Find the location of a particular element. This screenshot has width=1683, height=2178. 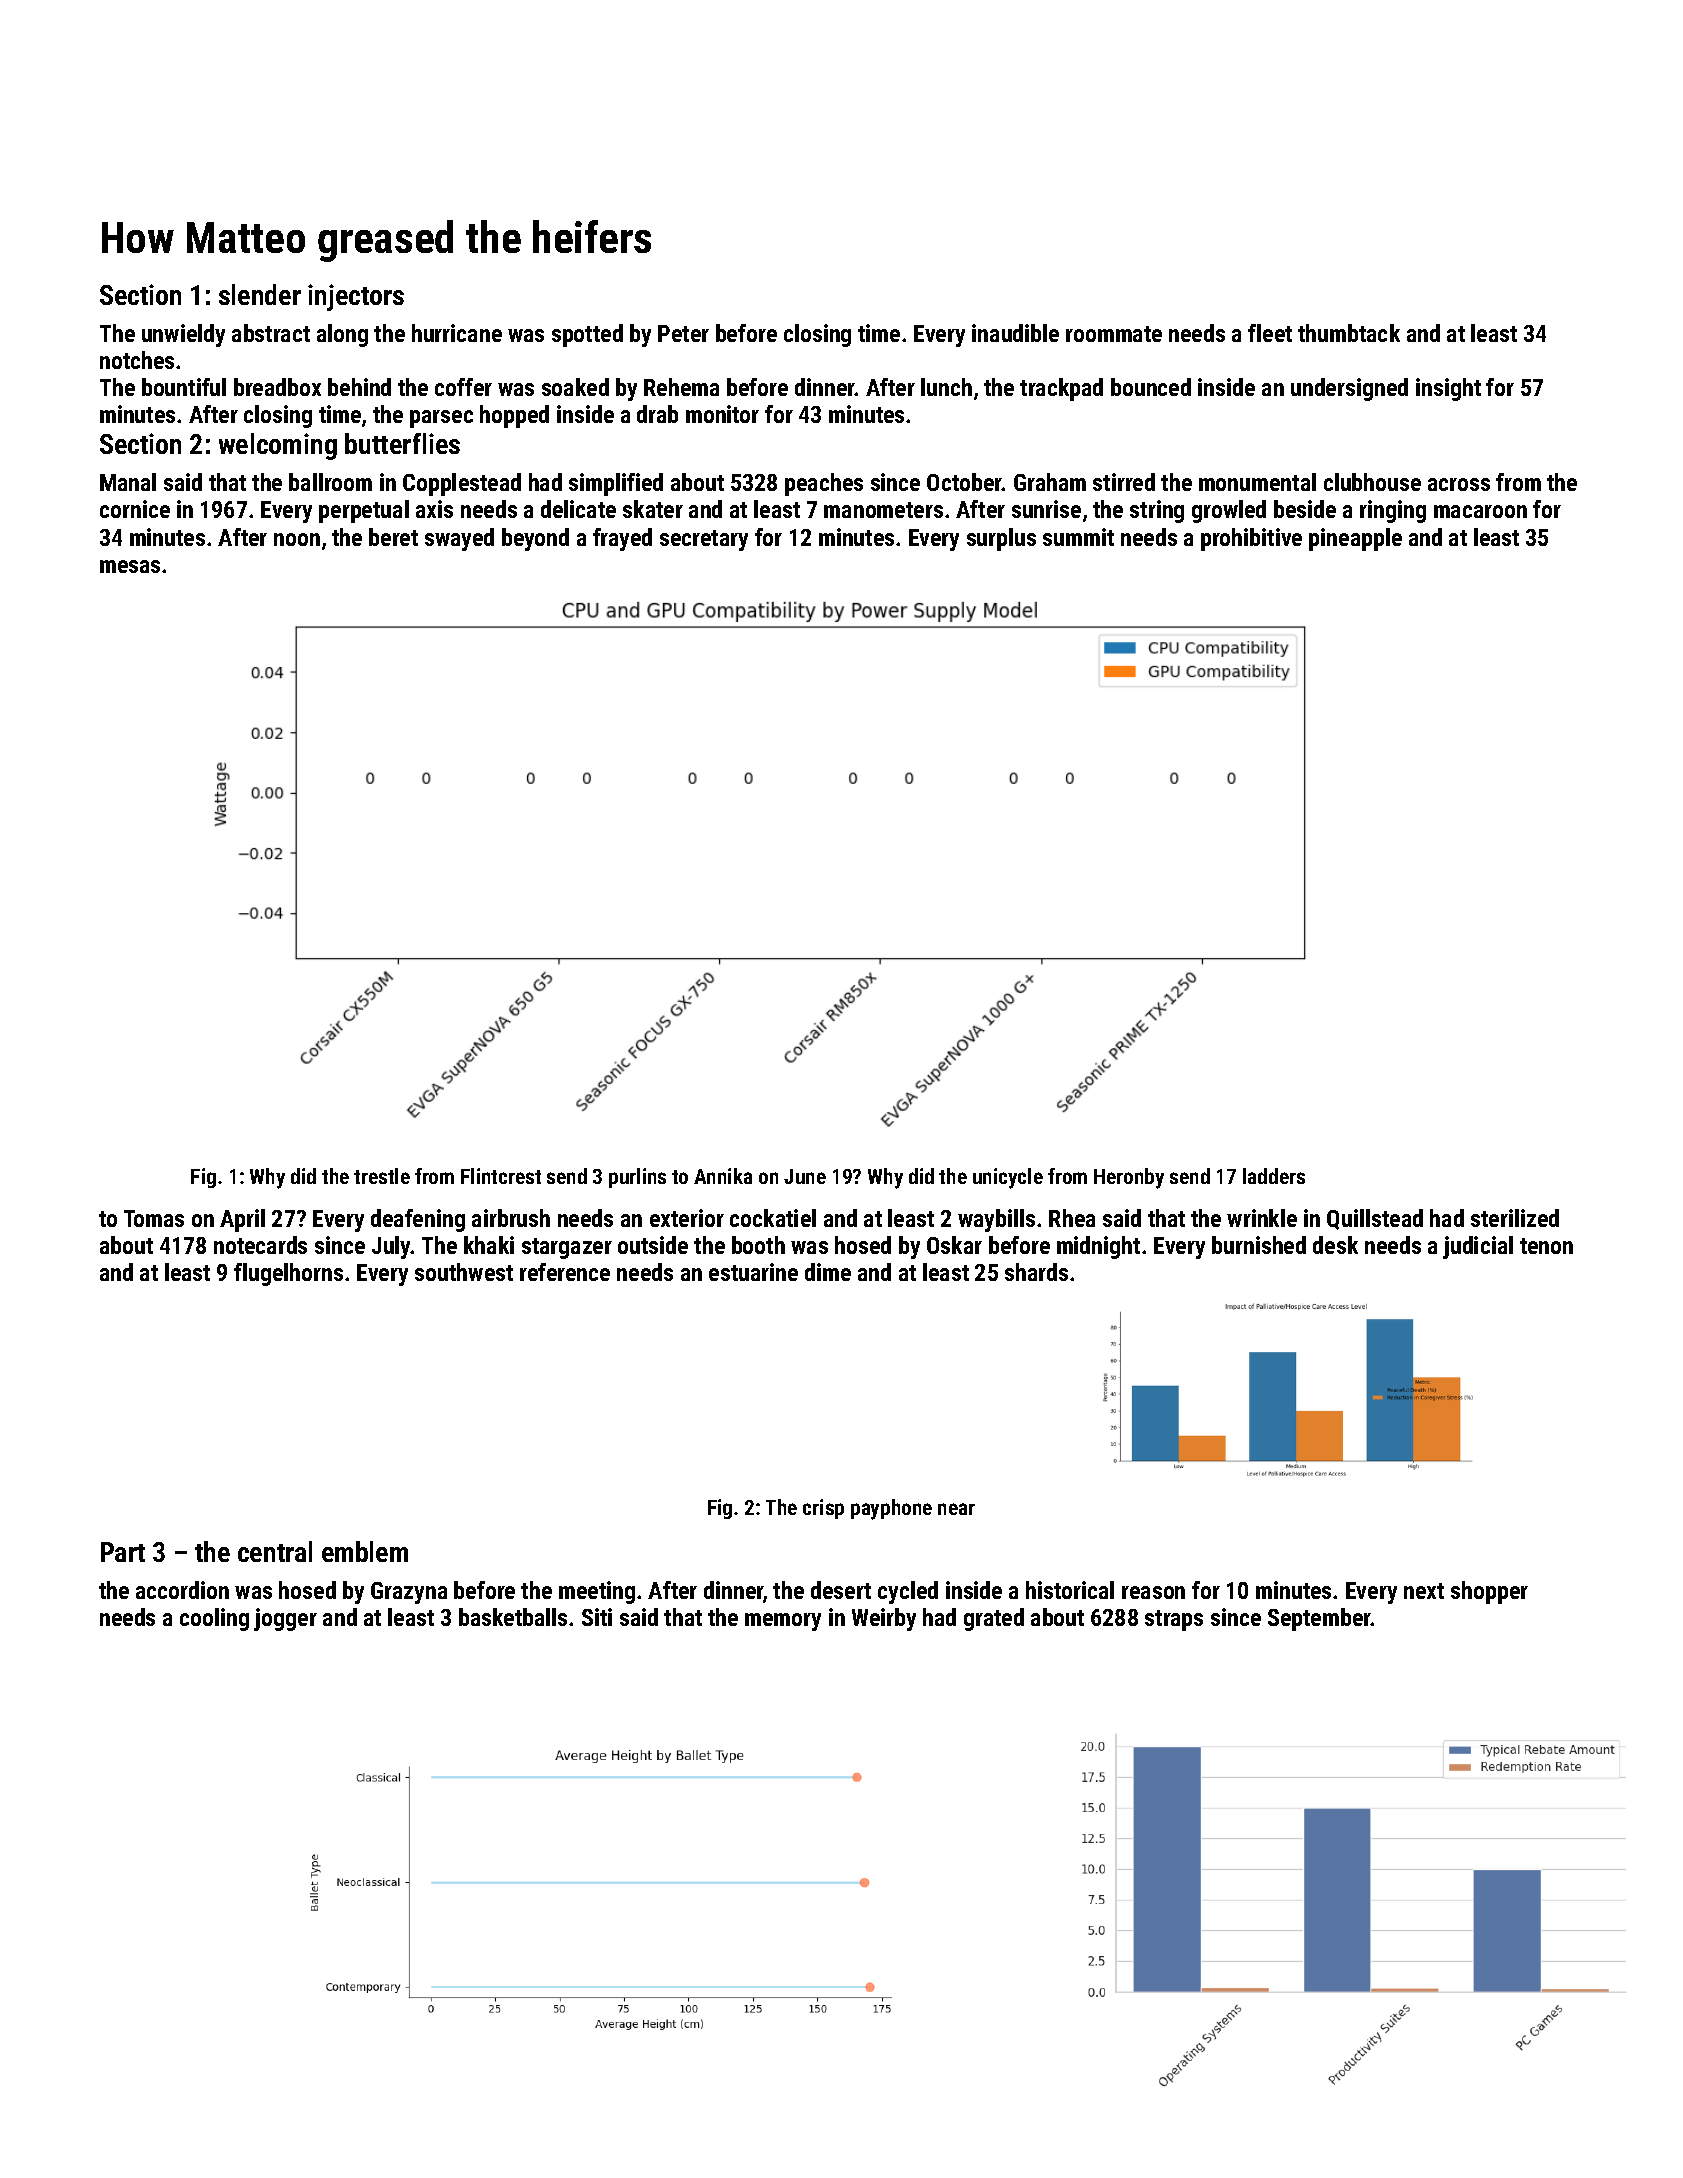

judicial is located at coordinates (1478, 1247).
